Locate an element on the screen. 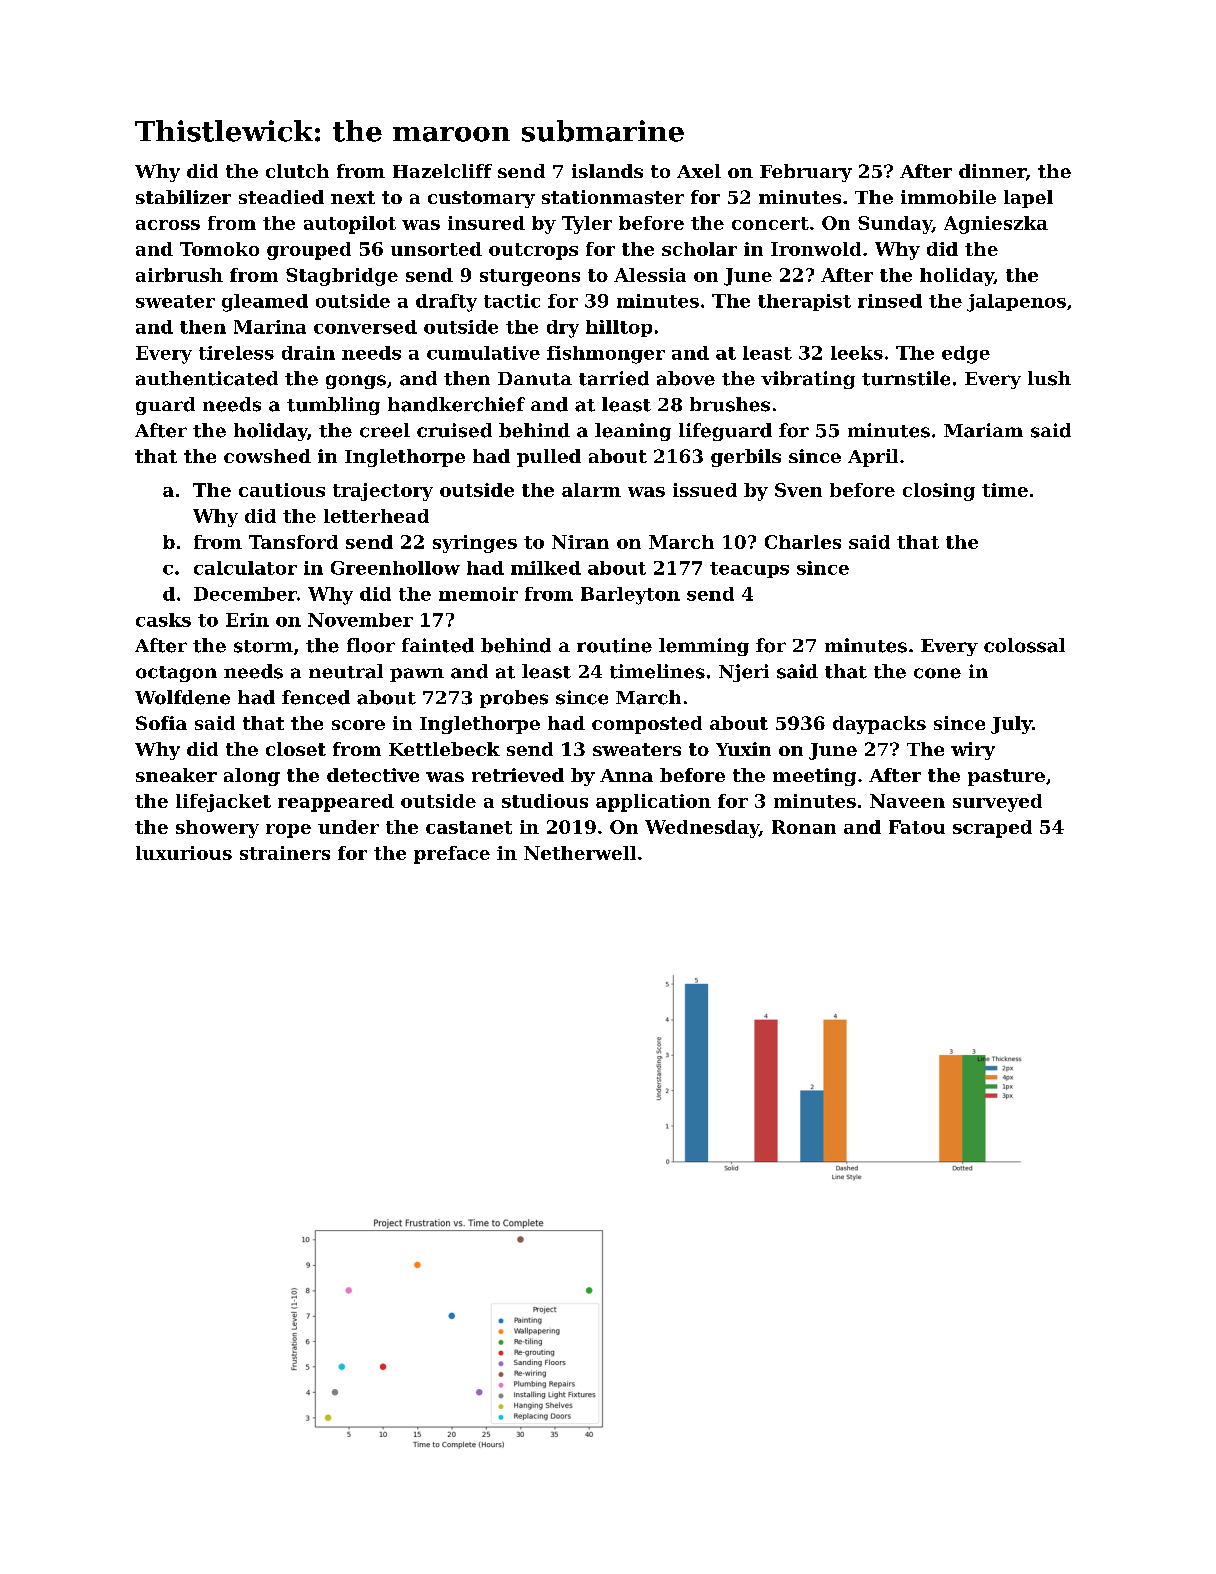 The image size is (1216, 1574). Marina is located at coordinates (270, 327).
